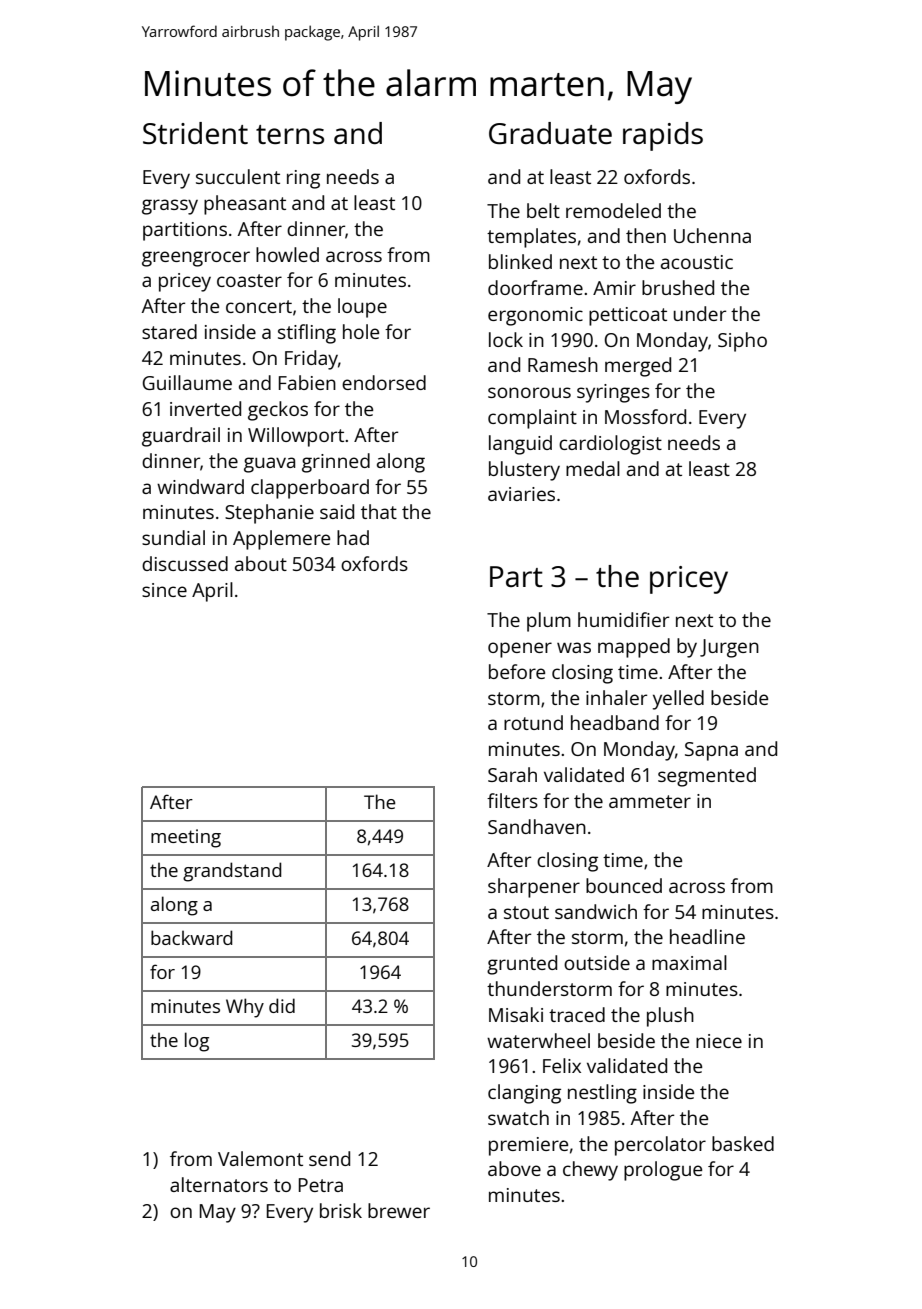 The width and height of the screenshot is (922, 1309). What do you see at coordinates (678, 700) in the screenshot?
I see `yelled` at bounding box center [678, 700].
